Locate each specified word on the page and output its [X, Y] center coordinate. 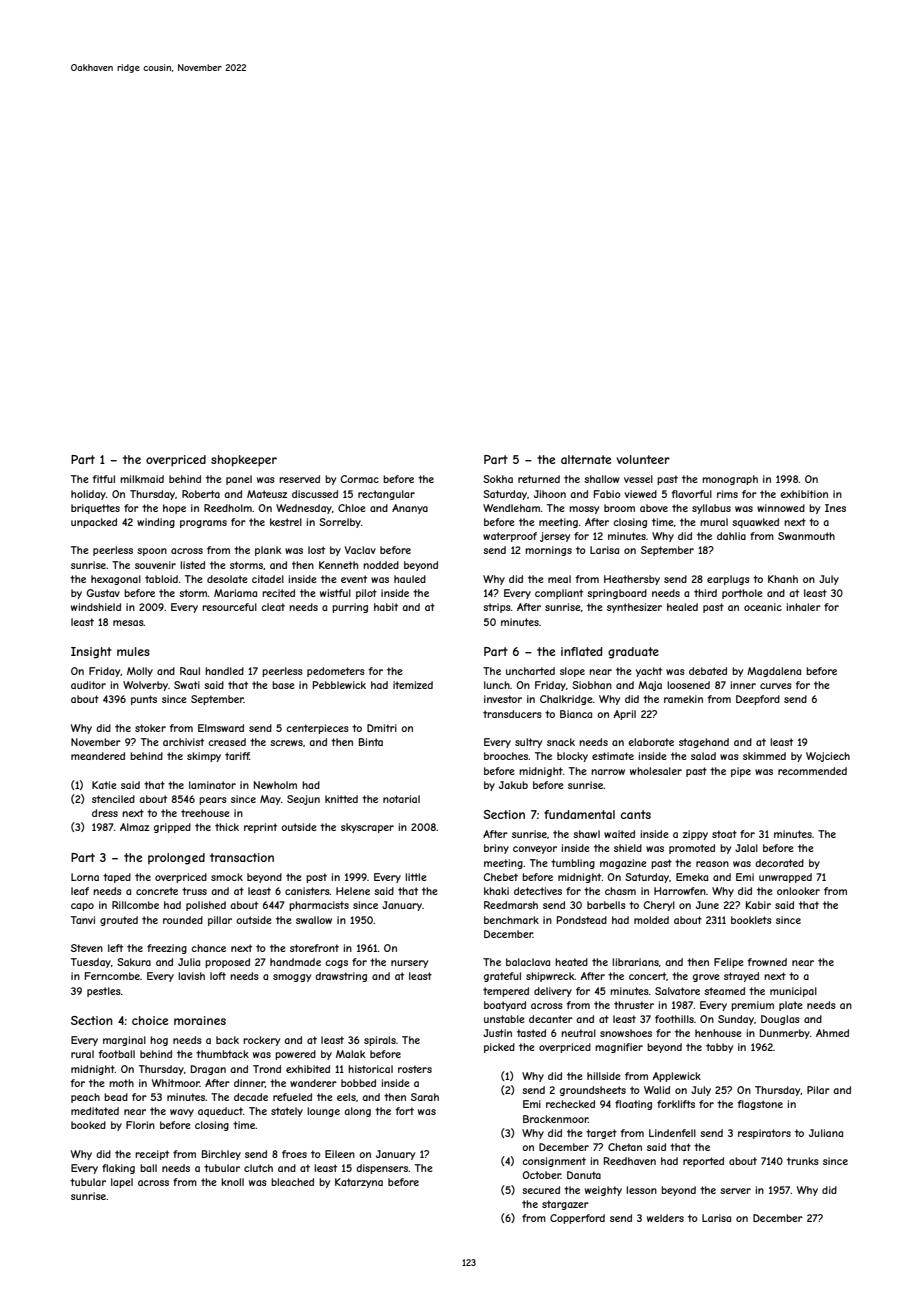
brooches [506, 756]
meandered [98, 756]
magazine [623, 864]
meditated [95, 1111]
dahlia [731, 536]
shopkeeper [244, 461]
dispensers [382, 1169]
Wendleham [511, 508]
